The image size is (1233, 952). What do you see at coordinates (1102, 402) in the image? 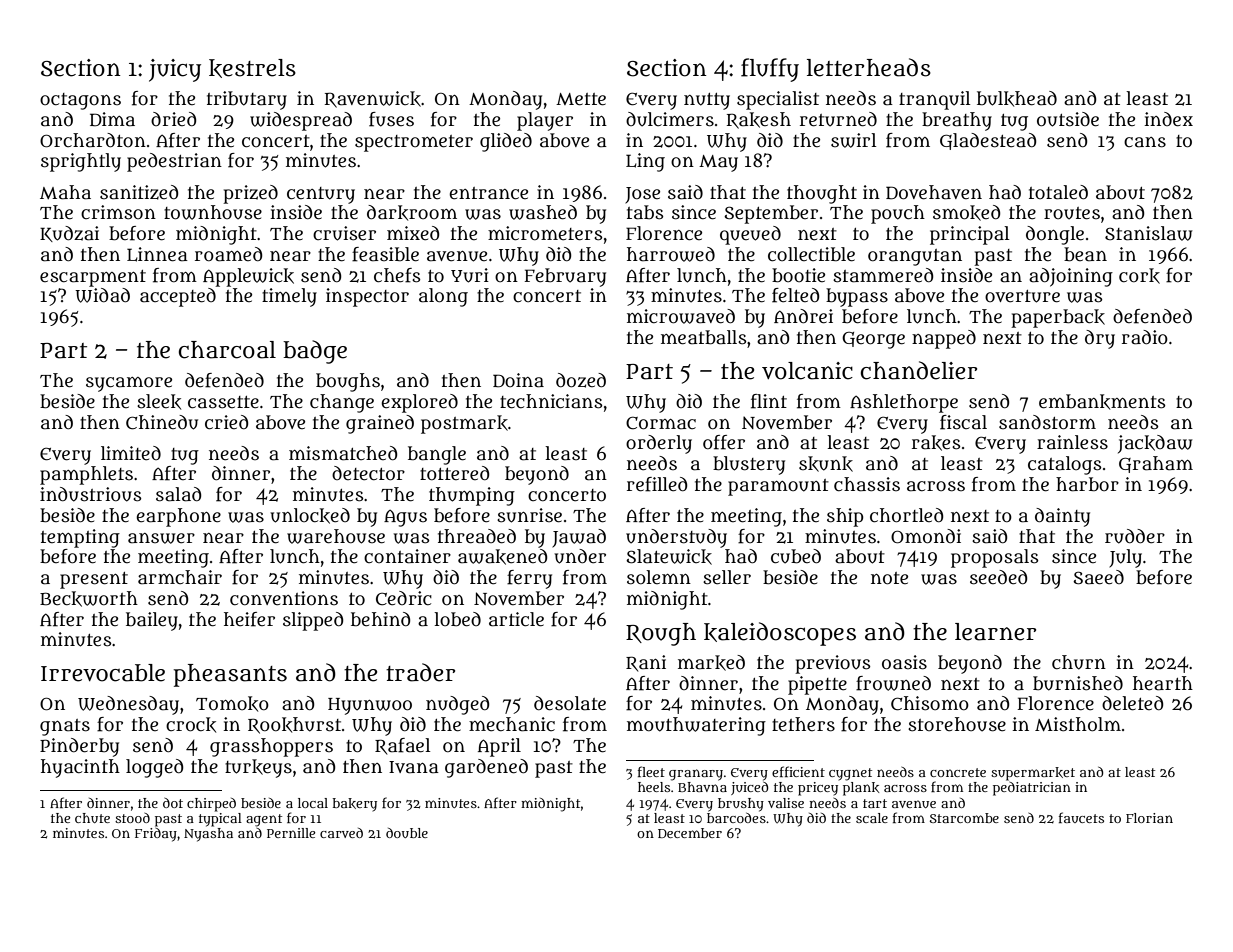
I see `embankments` at bounding box center [1102, 402].
